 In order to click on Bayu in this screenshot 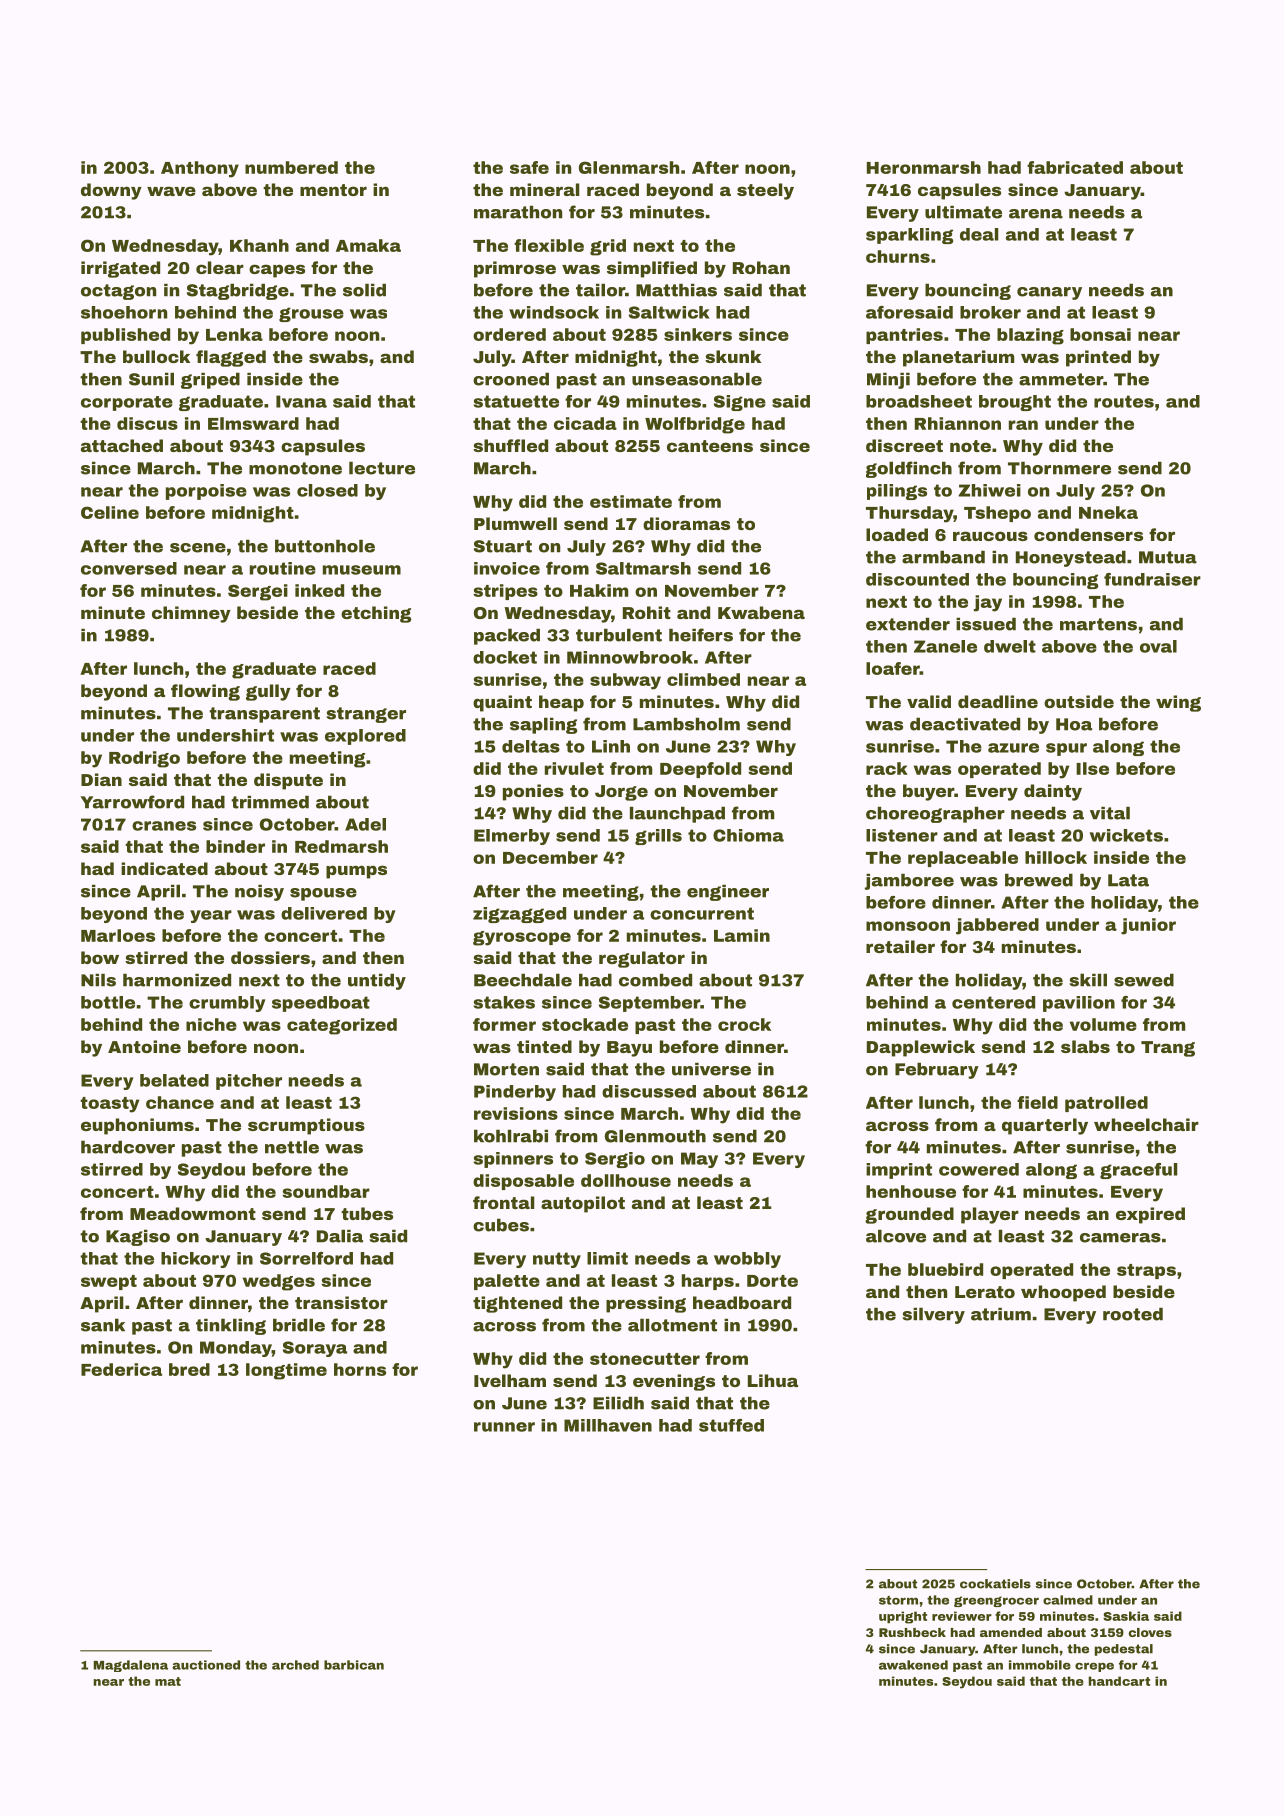, I will do `click(629, 1049)`.
